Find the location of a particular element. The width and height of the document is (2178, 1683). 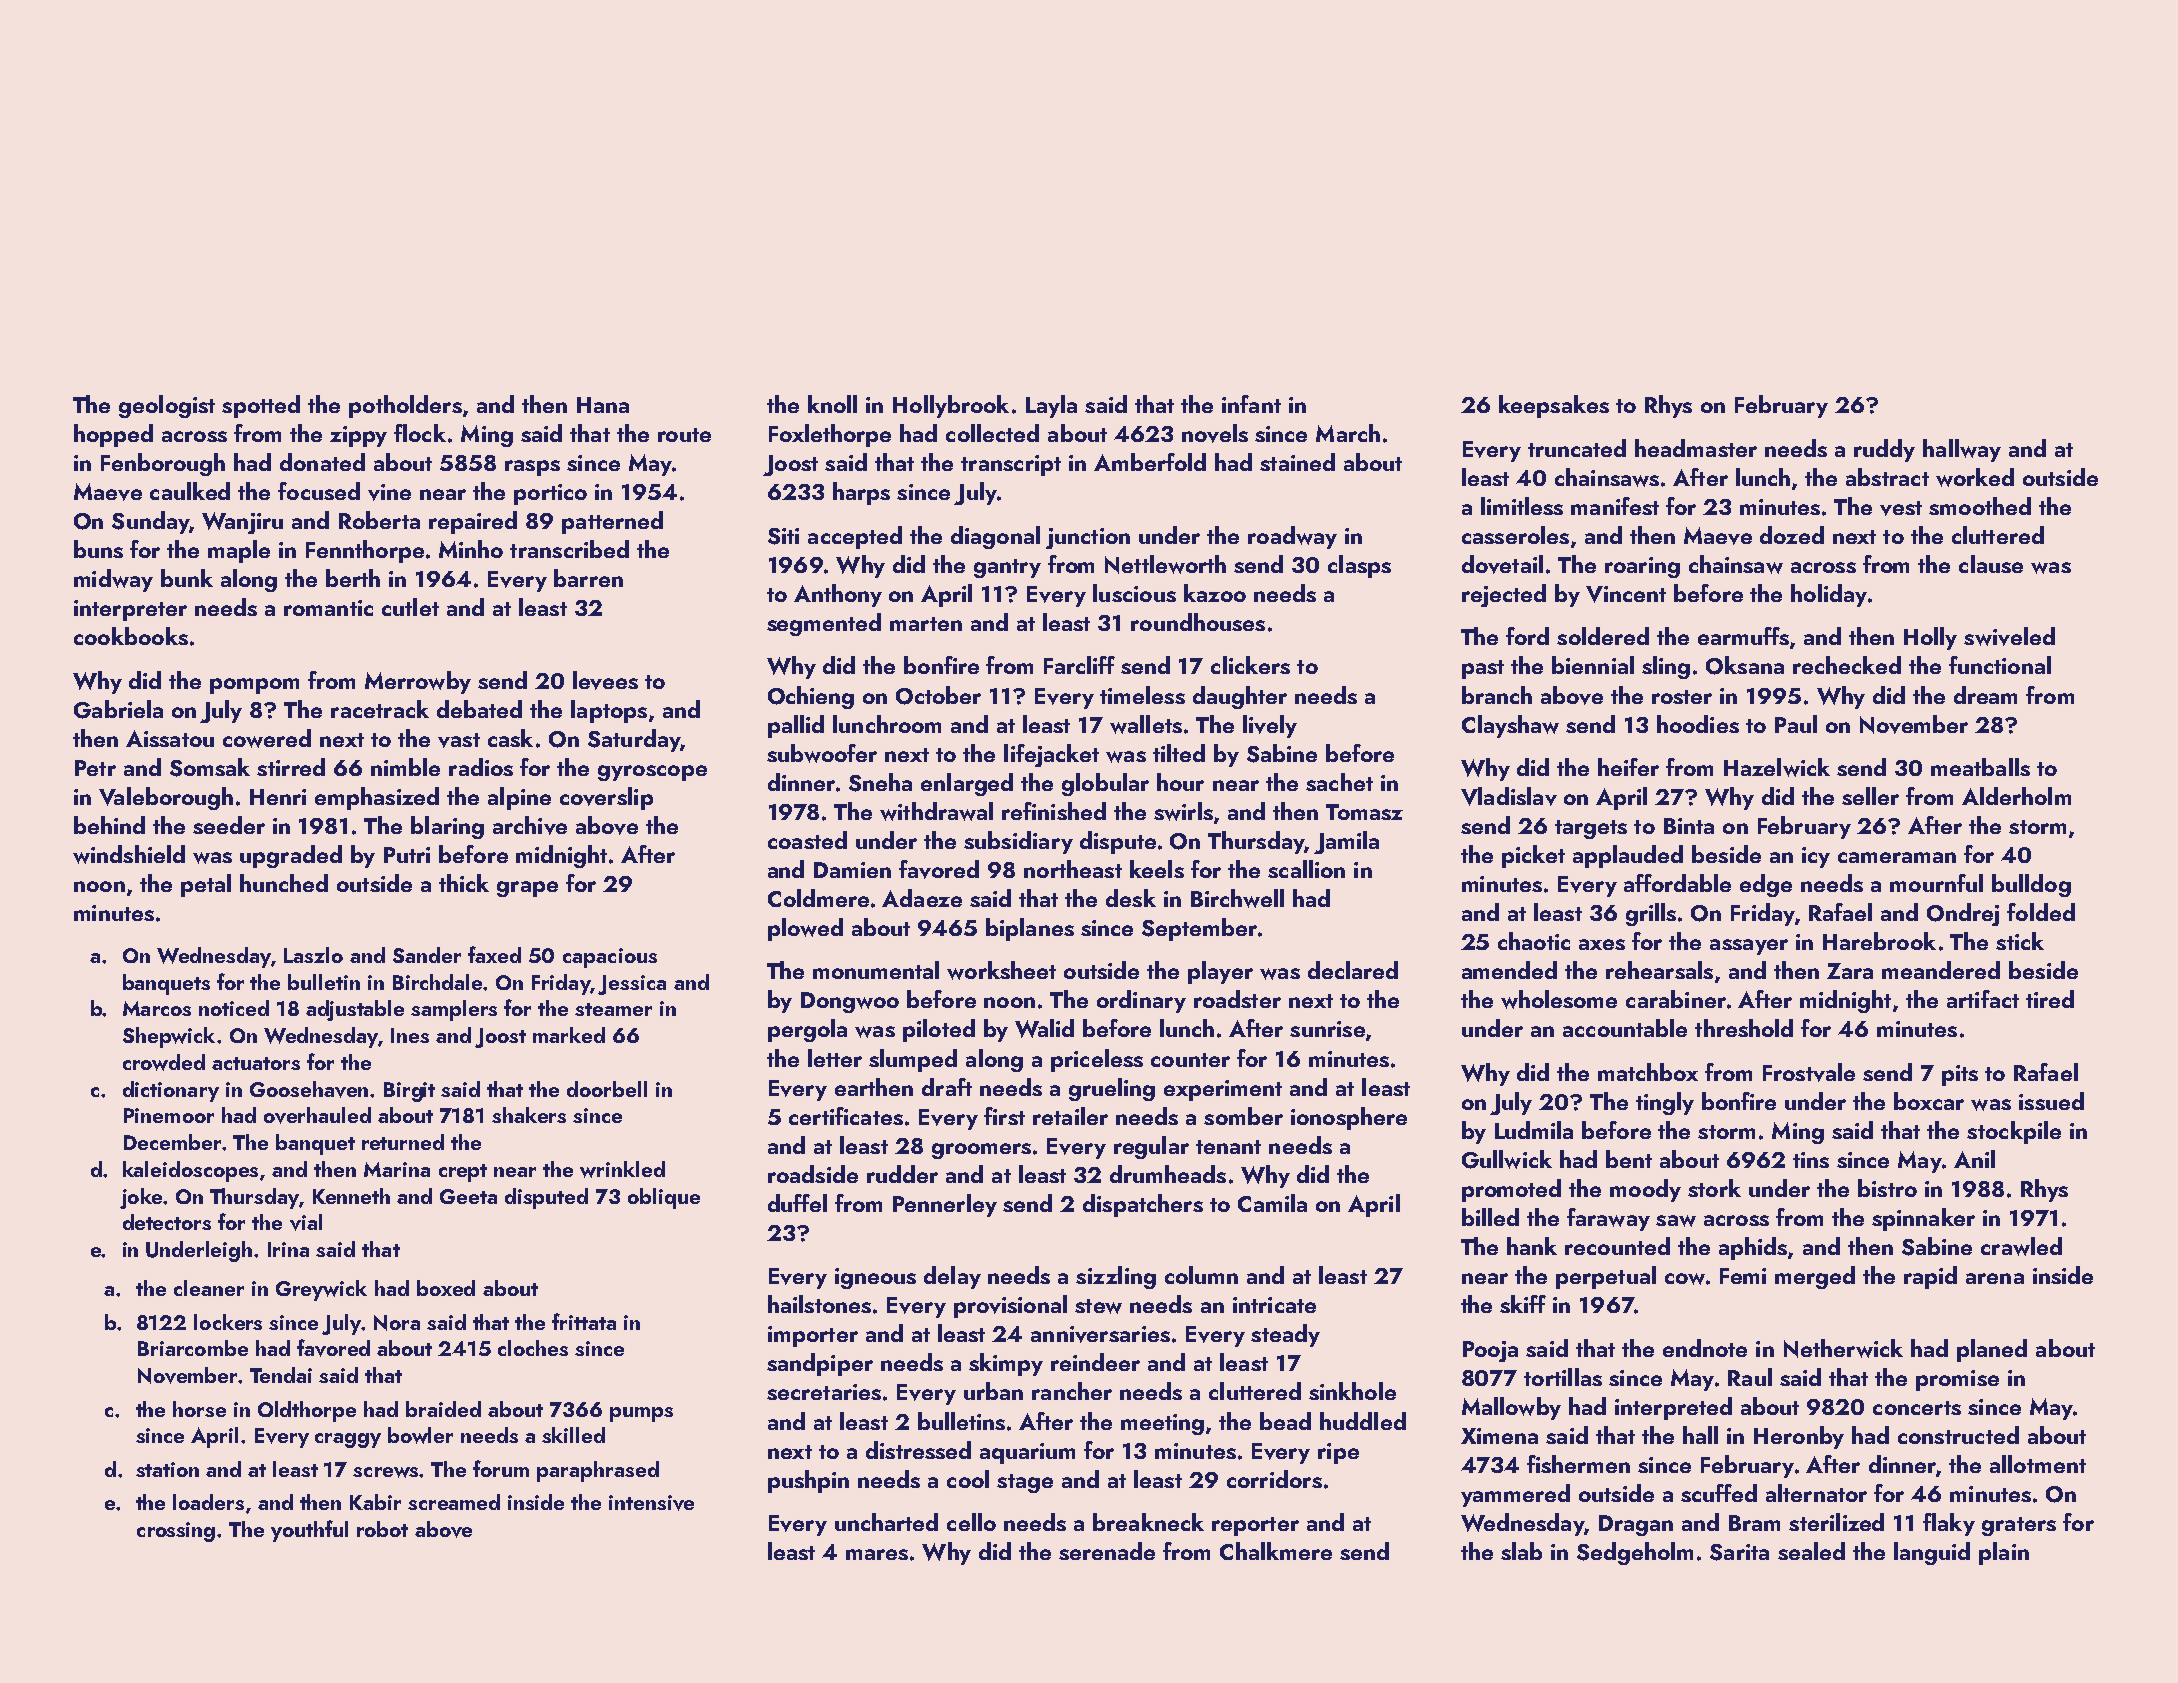

Netherwick is located at coordinates (1843, 1348).
